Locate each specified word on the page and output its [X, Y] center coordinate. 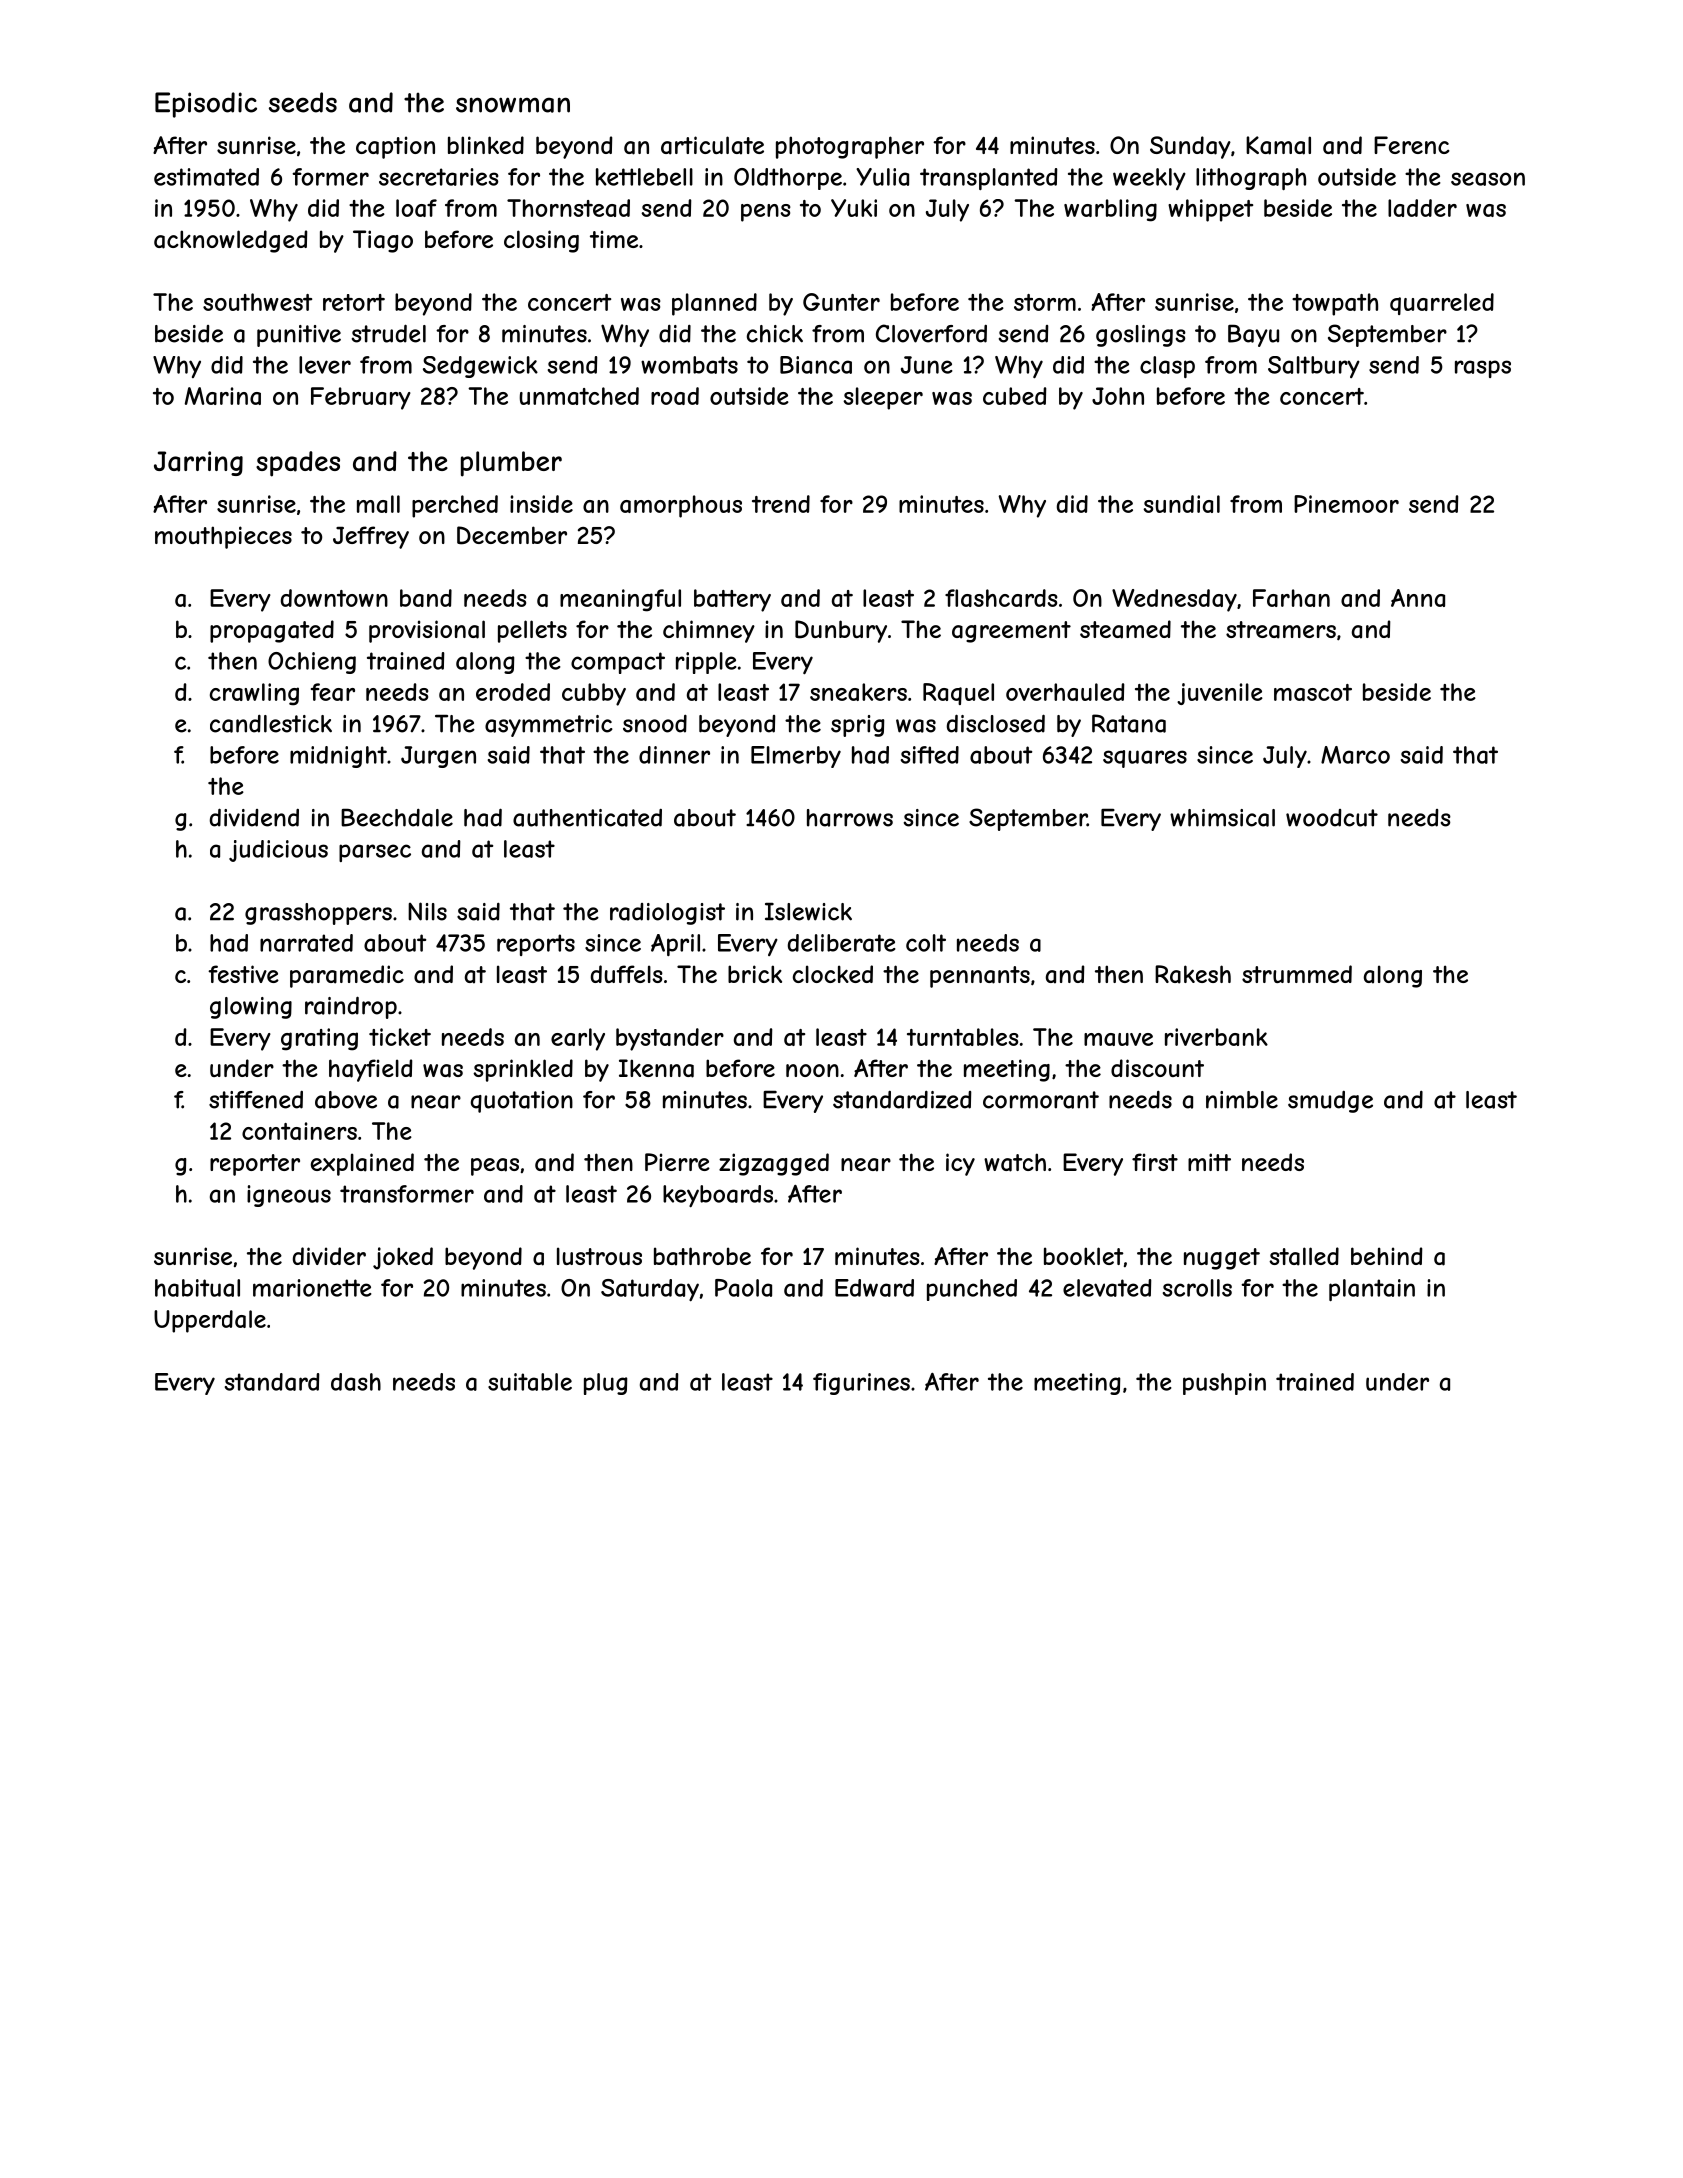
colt [926, 943]
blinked [486, 145]
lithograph [1251, 179]
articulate [712, 145]
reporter [255, 1165]
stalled [1304, 1256]
